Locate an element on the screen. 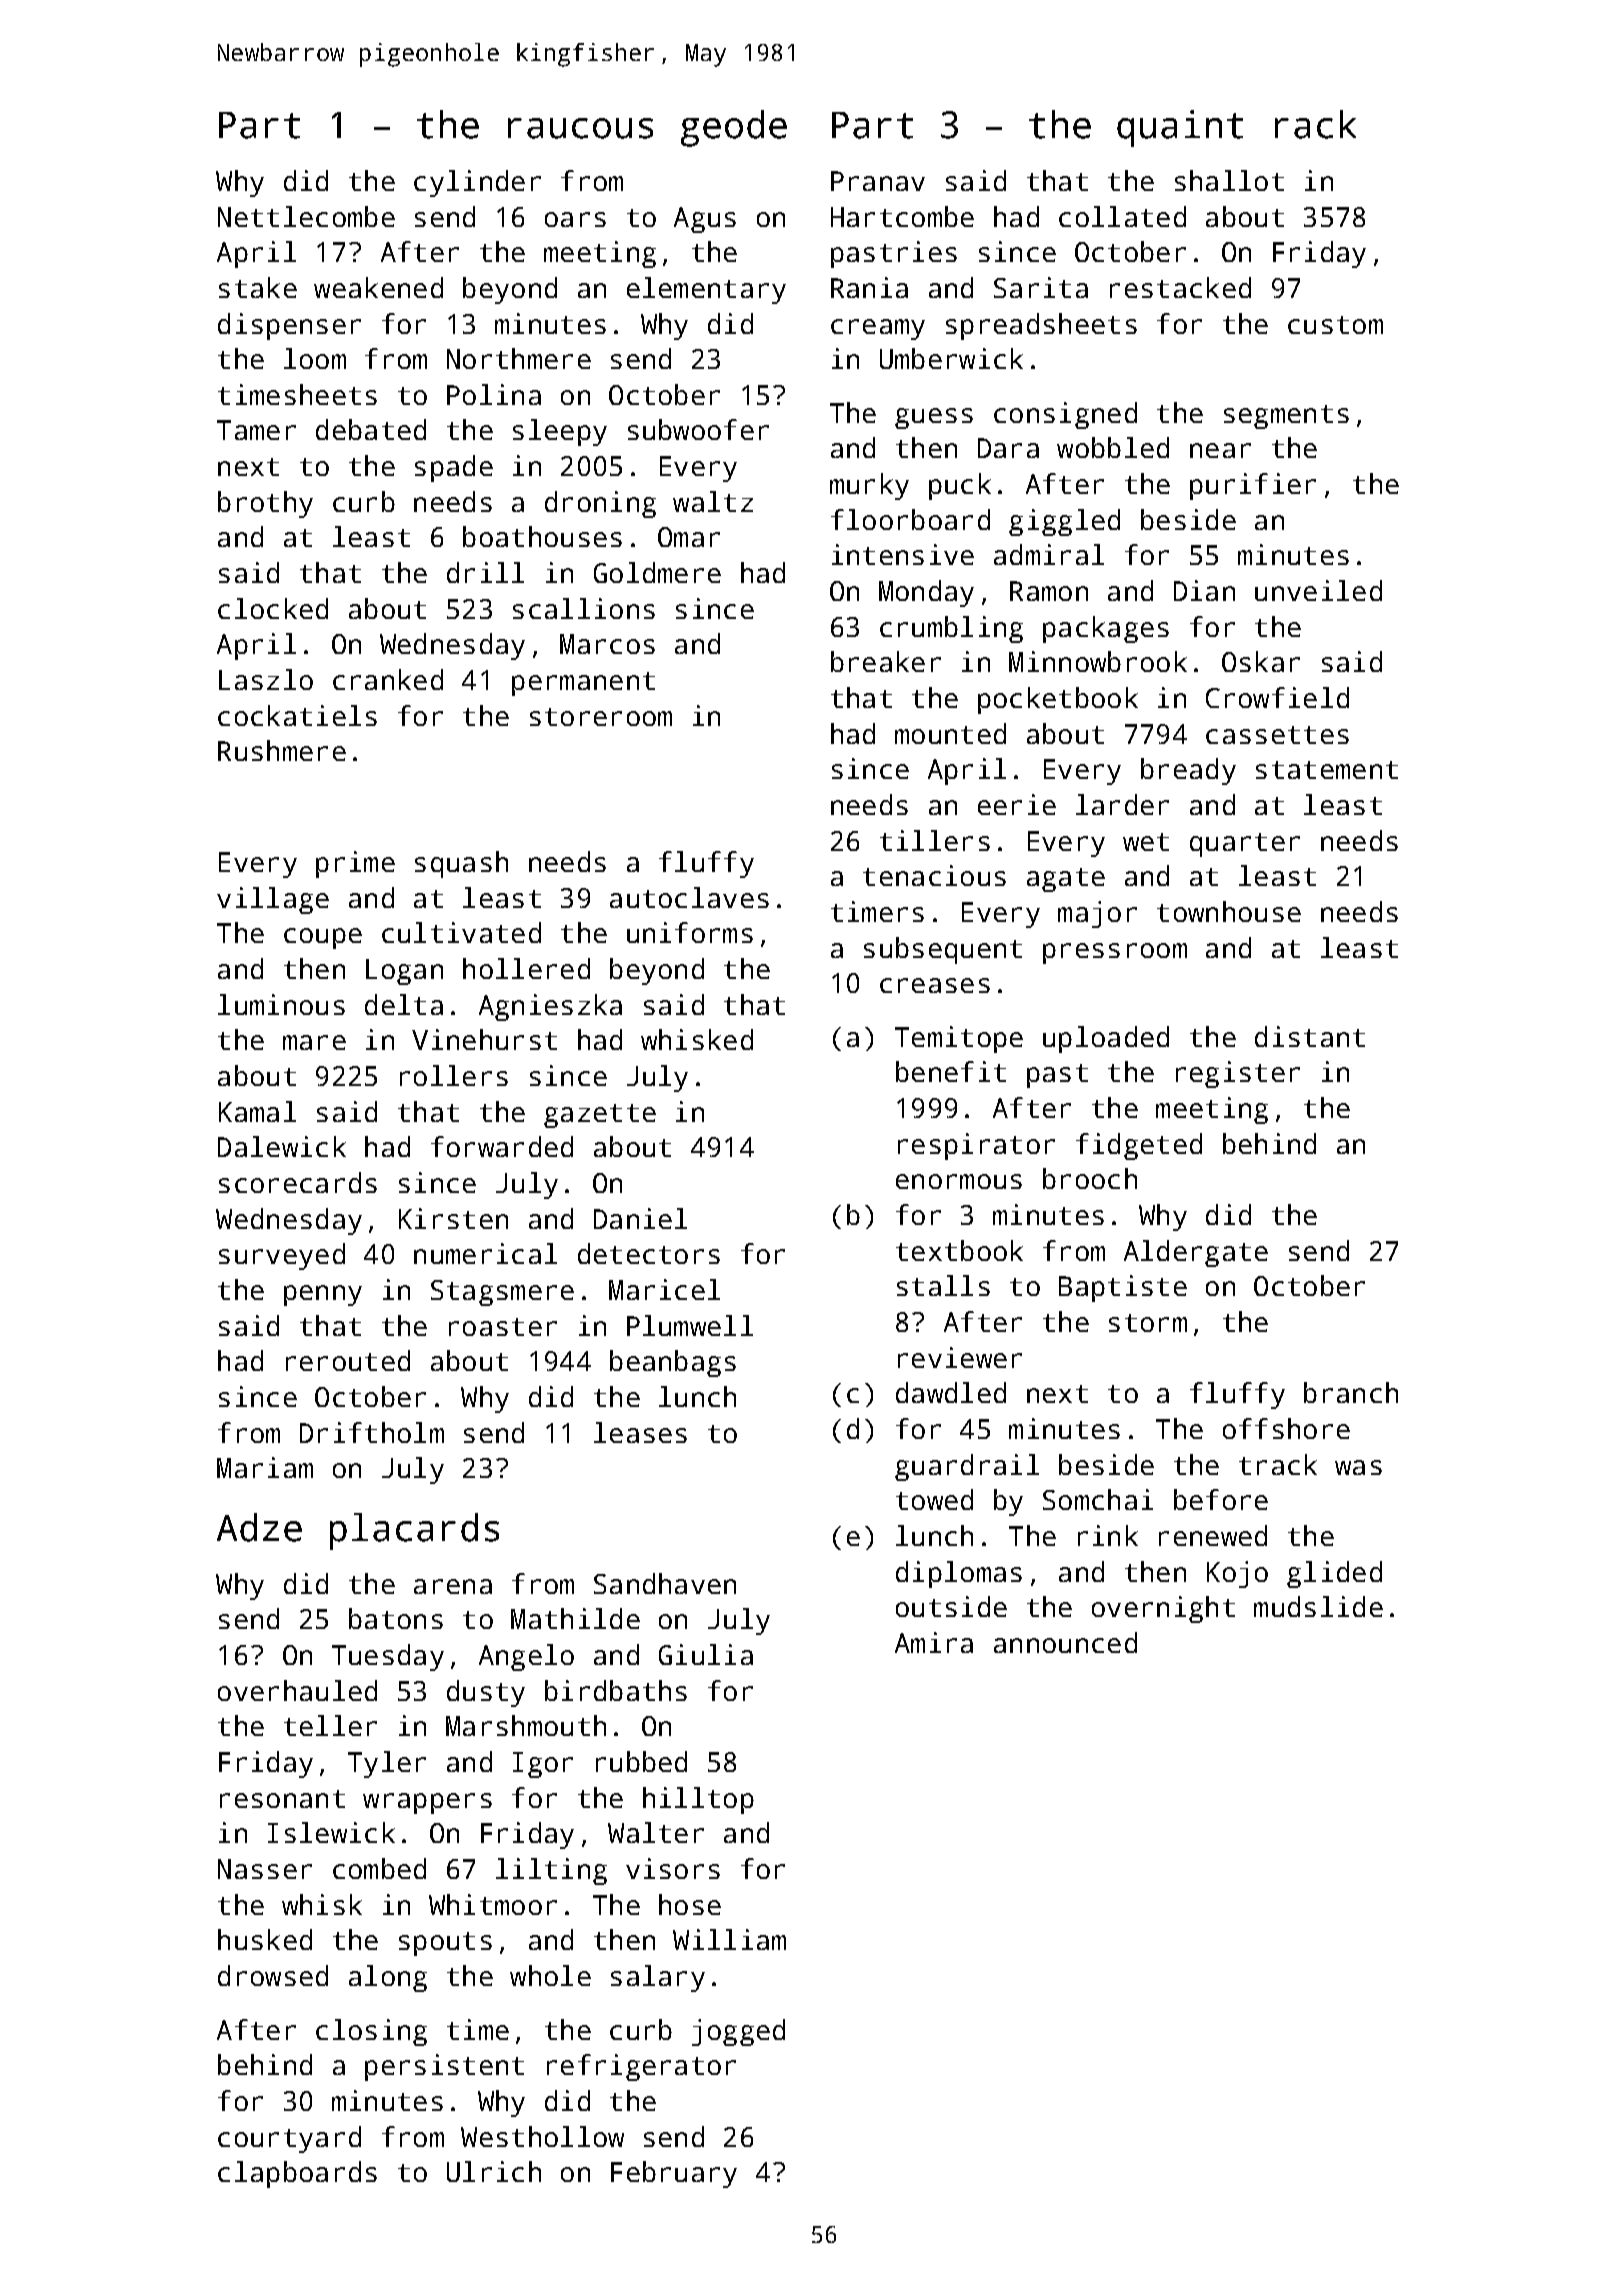 This screenshot has width=1620, height=2292. Westhollow is located at coordinates (542, 2136).
